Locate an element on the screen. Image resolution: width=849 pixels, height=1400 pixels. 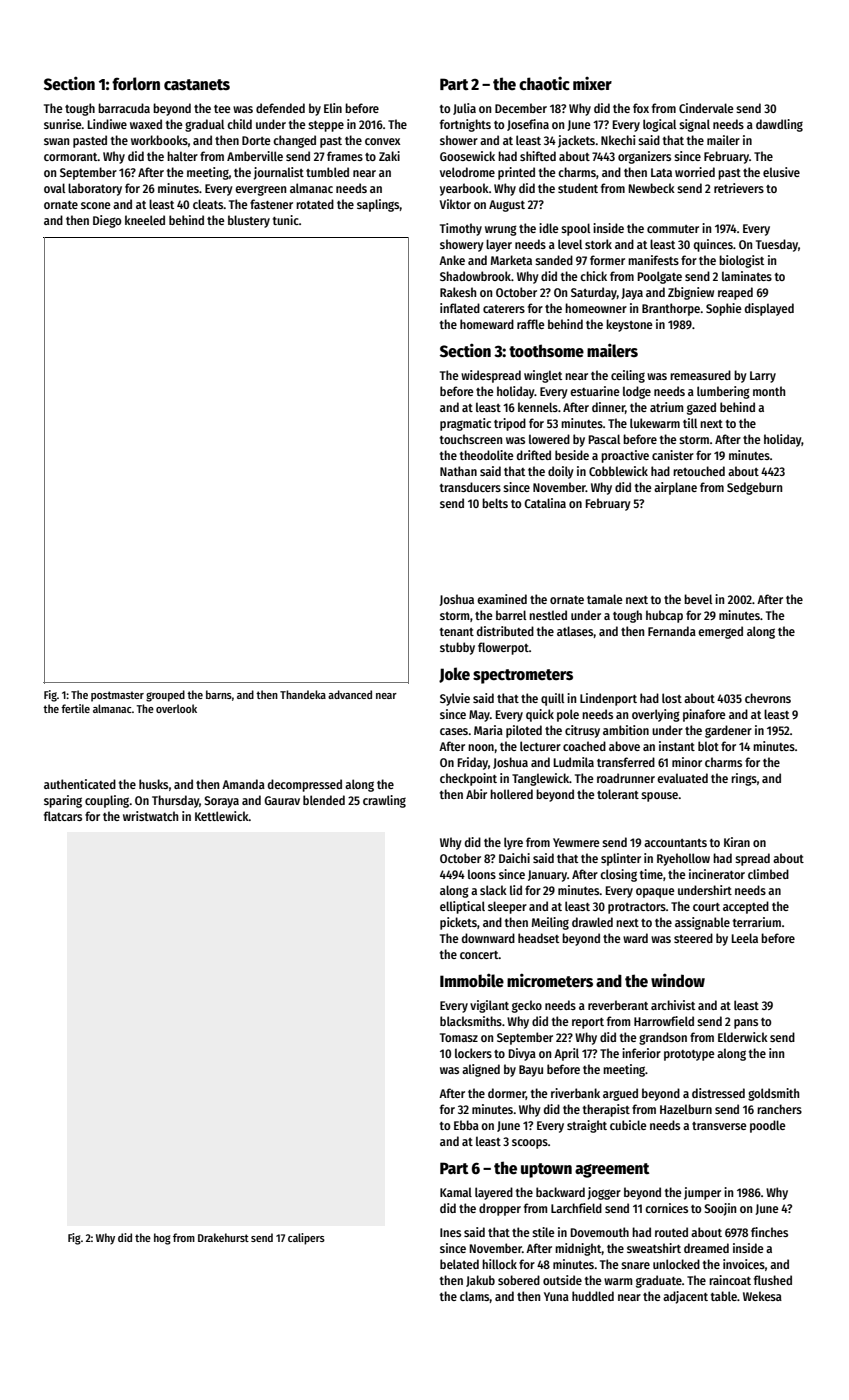
crawling is located at coordinates (384, 801).
